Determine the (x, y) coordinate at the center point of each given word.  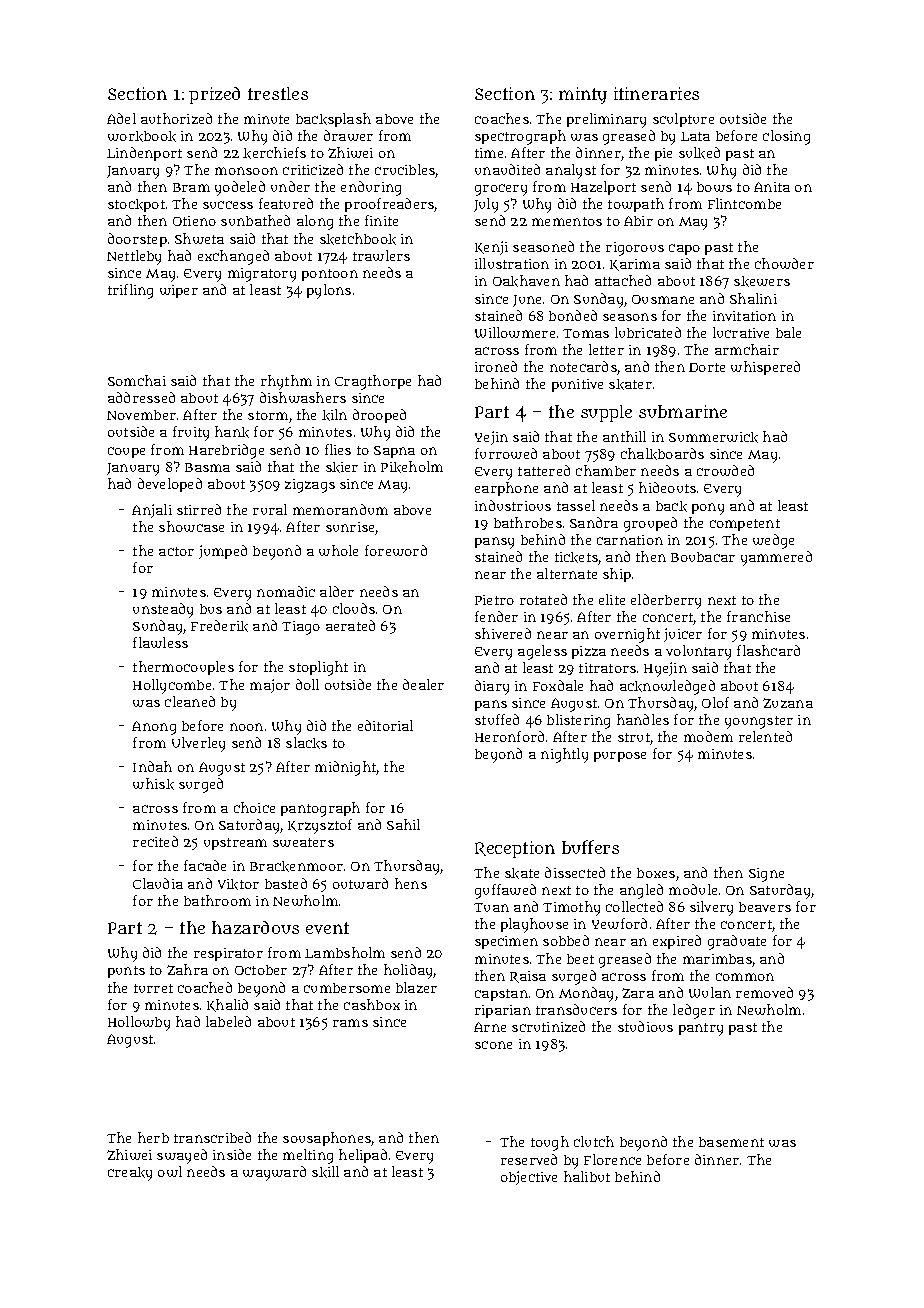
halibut (587, 1176)
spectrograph (520, 137)
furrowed (506, 453)
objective (529, 1178)
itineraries (656, 93)
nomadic (286, 591)
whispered (765, 368)
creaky (130, 1174)
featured (286, 203)
